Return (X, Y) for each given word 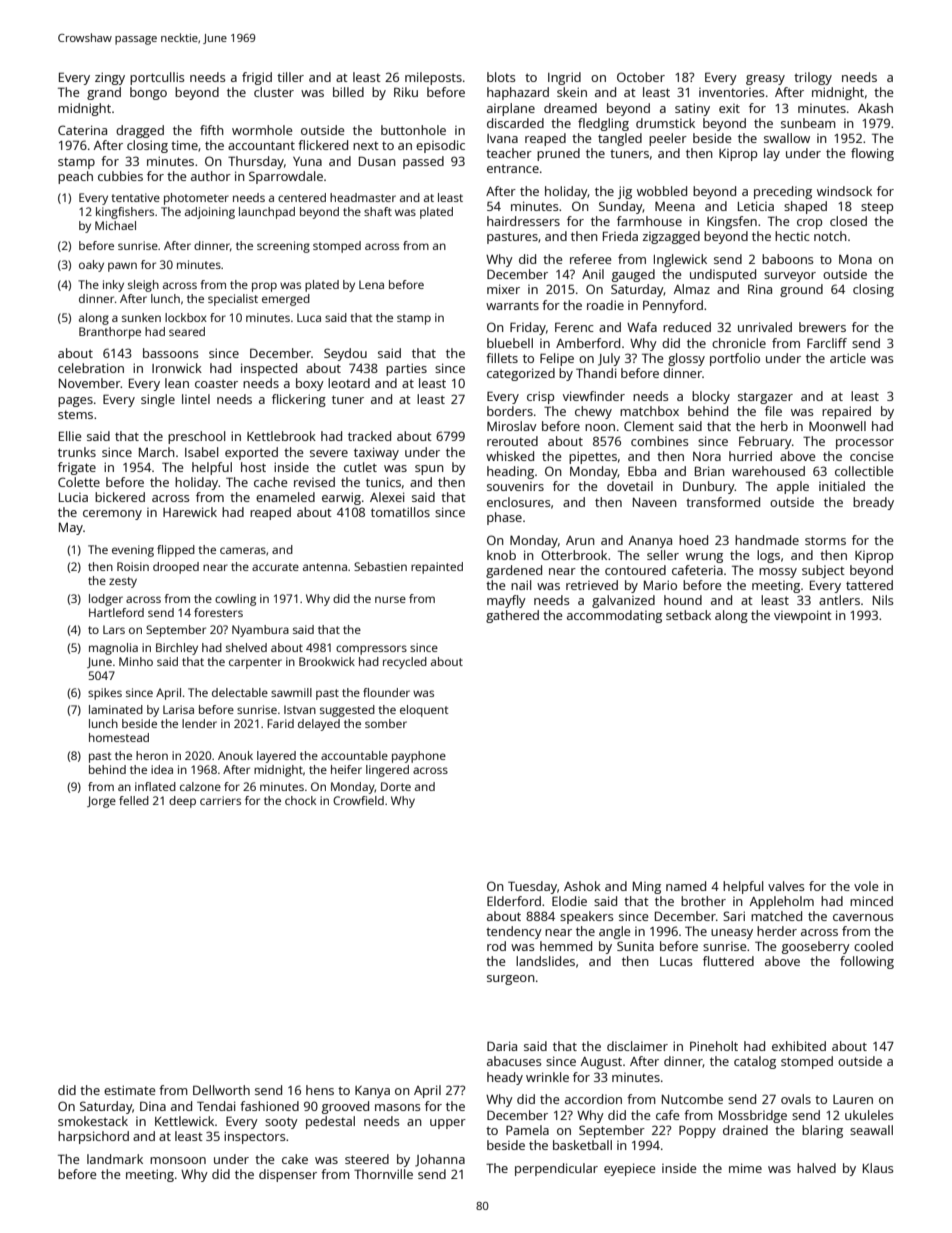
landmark (115, 1159)
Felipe (557, 359)
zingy (110, 78)
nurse (390, 599)
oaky (91, 266)
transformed (723, 502)
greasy (765, 80)
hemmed (566, 946)
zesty (123, 582)
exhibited (799, 1046)
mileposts (433, 78)
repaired (846, 412)
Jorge (101, 802)
